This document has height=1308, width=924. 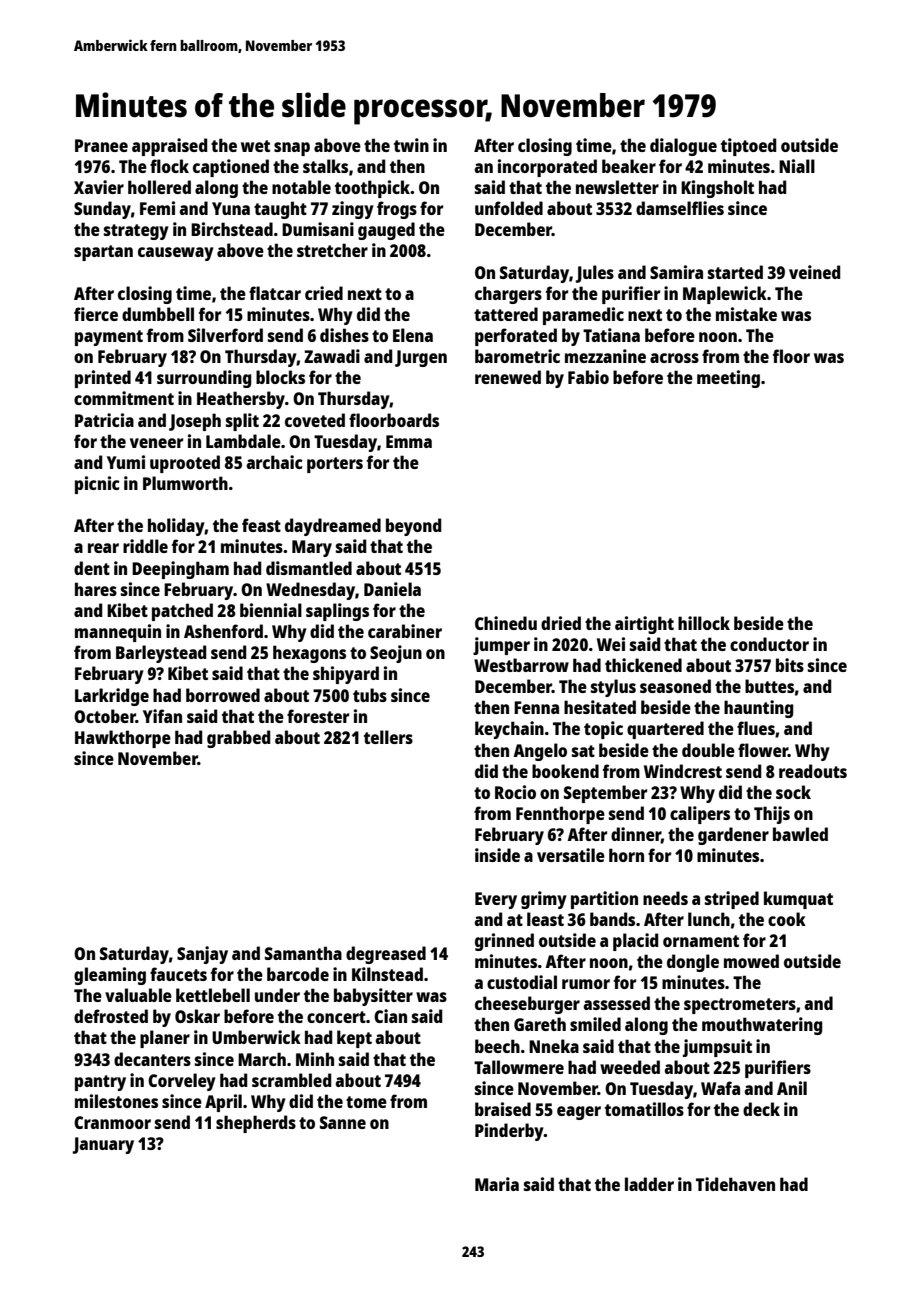 I want to click on Fabio, so click(x=588, y=377).
